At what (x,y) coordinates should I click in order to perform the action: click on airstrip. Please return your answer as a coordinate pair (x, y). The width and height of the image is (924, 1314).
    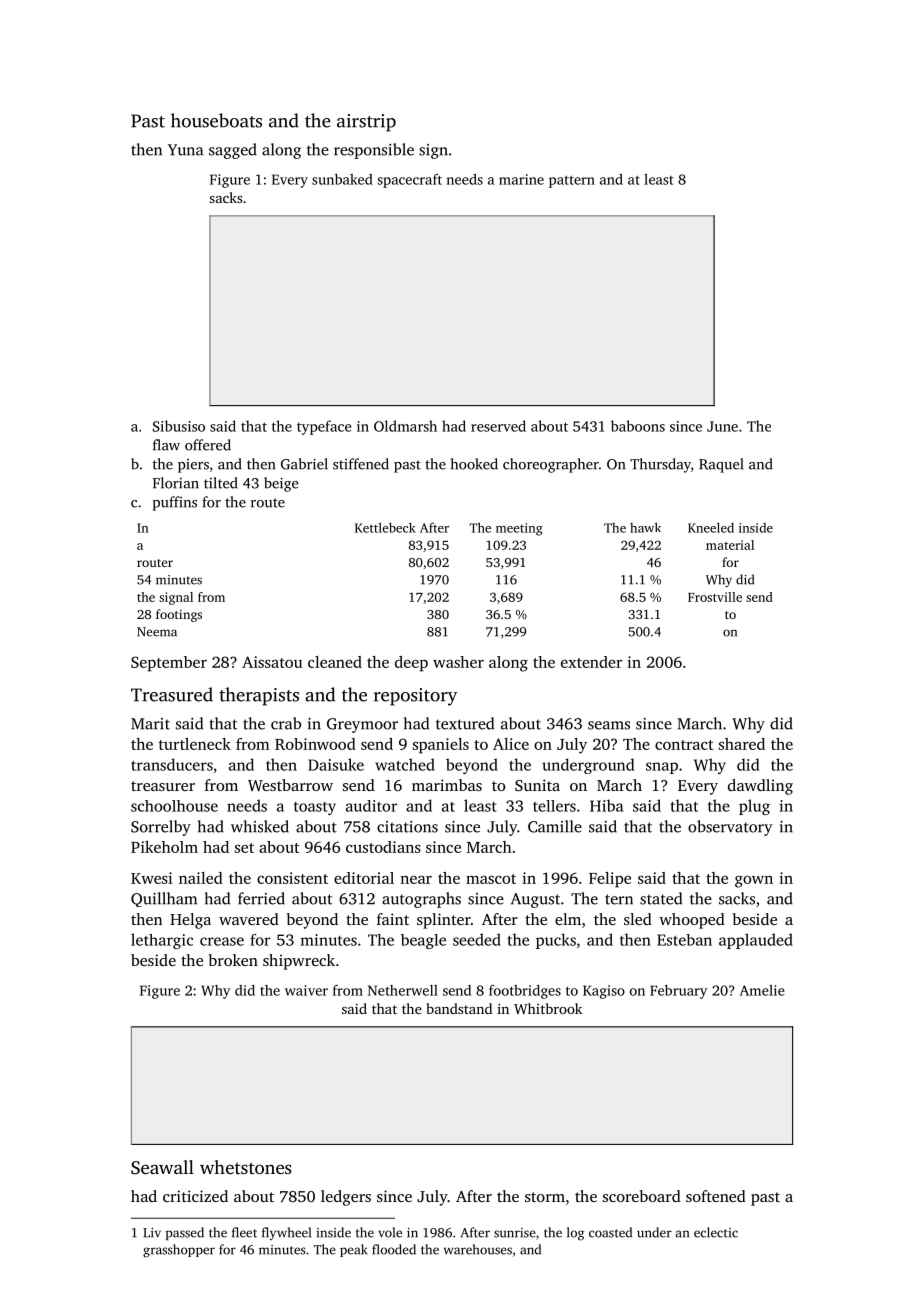
    Looking at the image, I should click on (366, 123).
